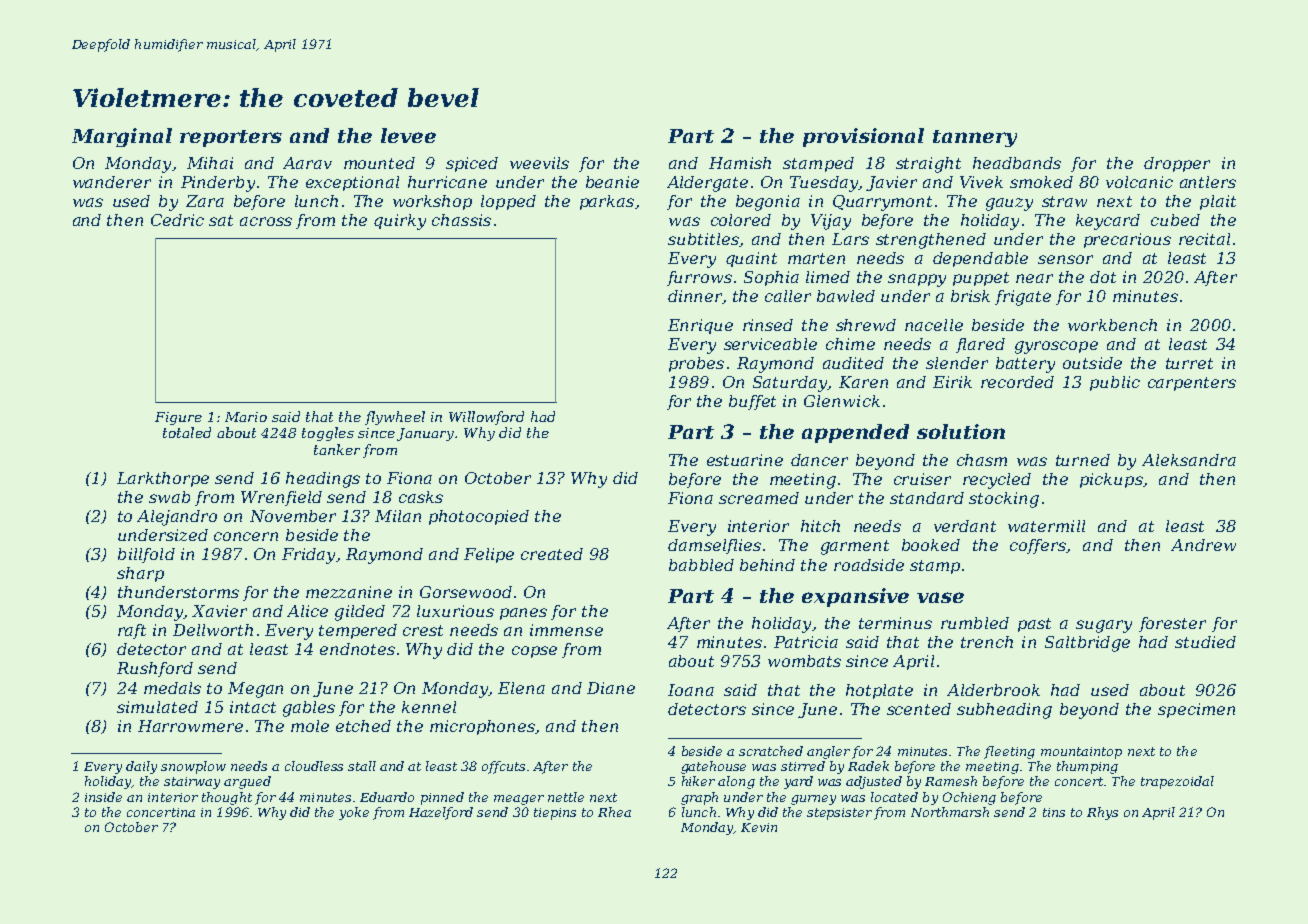  What do you see at coordinates (759, 498) in the screenshot?
I see `screamed` at bounding box center [759, 498].
